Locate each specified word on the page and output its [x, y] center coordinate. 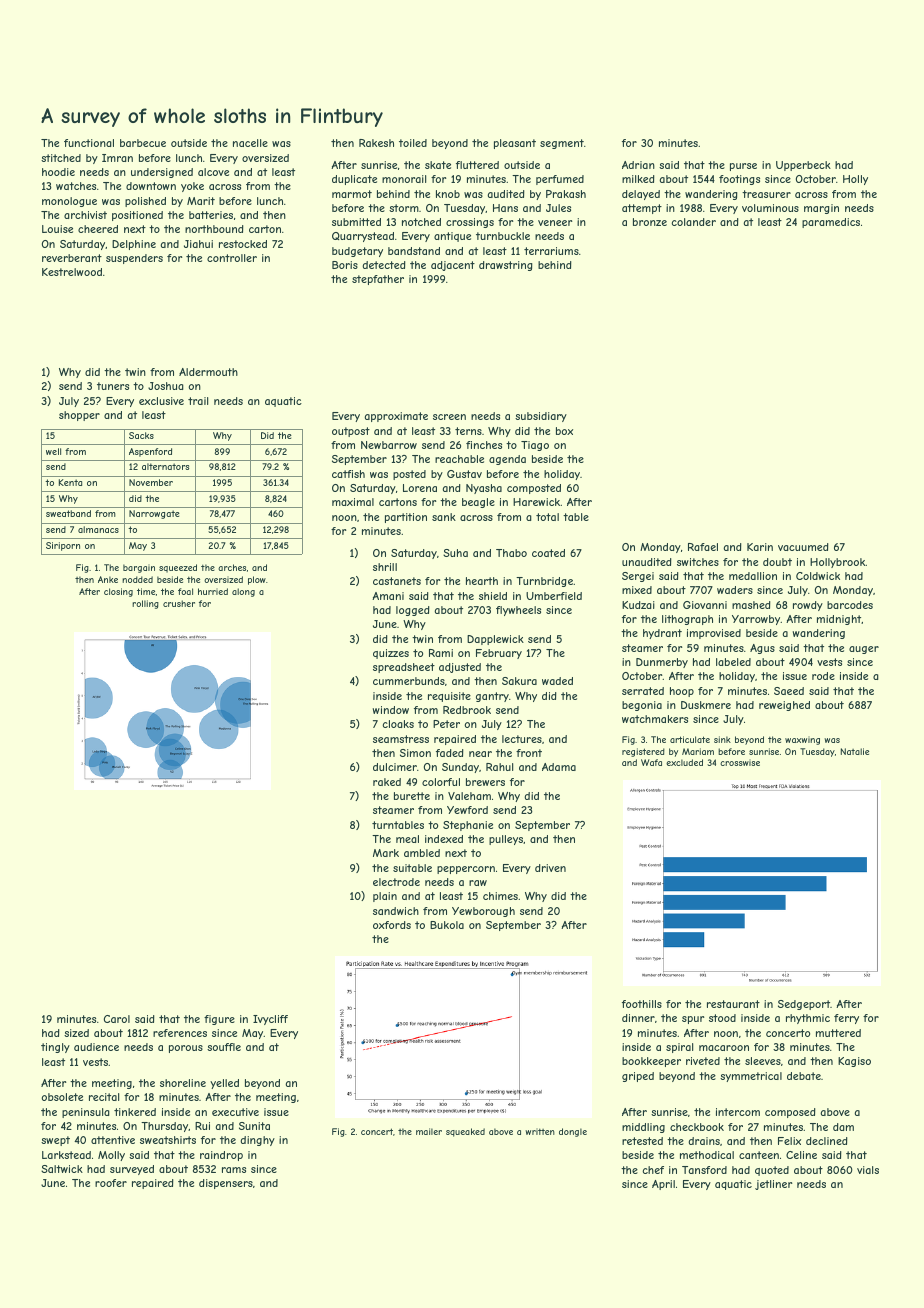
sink [722, 739]
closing [118, 592]
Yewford [467, 810]
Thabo [511, 553]
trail [198, 401]
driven [550, 868]
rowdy [808, 606]
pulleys [506, 840]
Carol [117, 1019]
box [564, 431]
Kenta [70, 482]
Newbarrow [389, 445]
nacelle [250, 143]
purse [743, 167]
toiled [413, 143]
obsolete [62, 1097]
